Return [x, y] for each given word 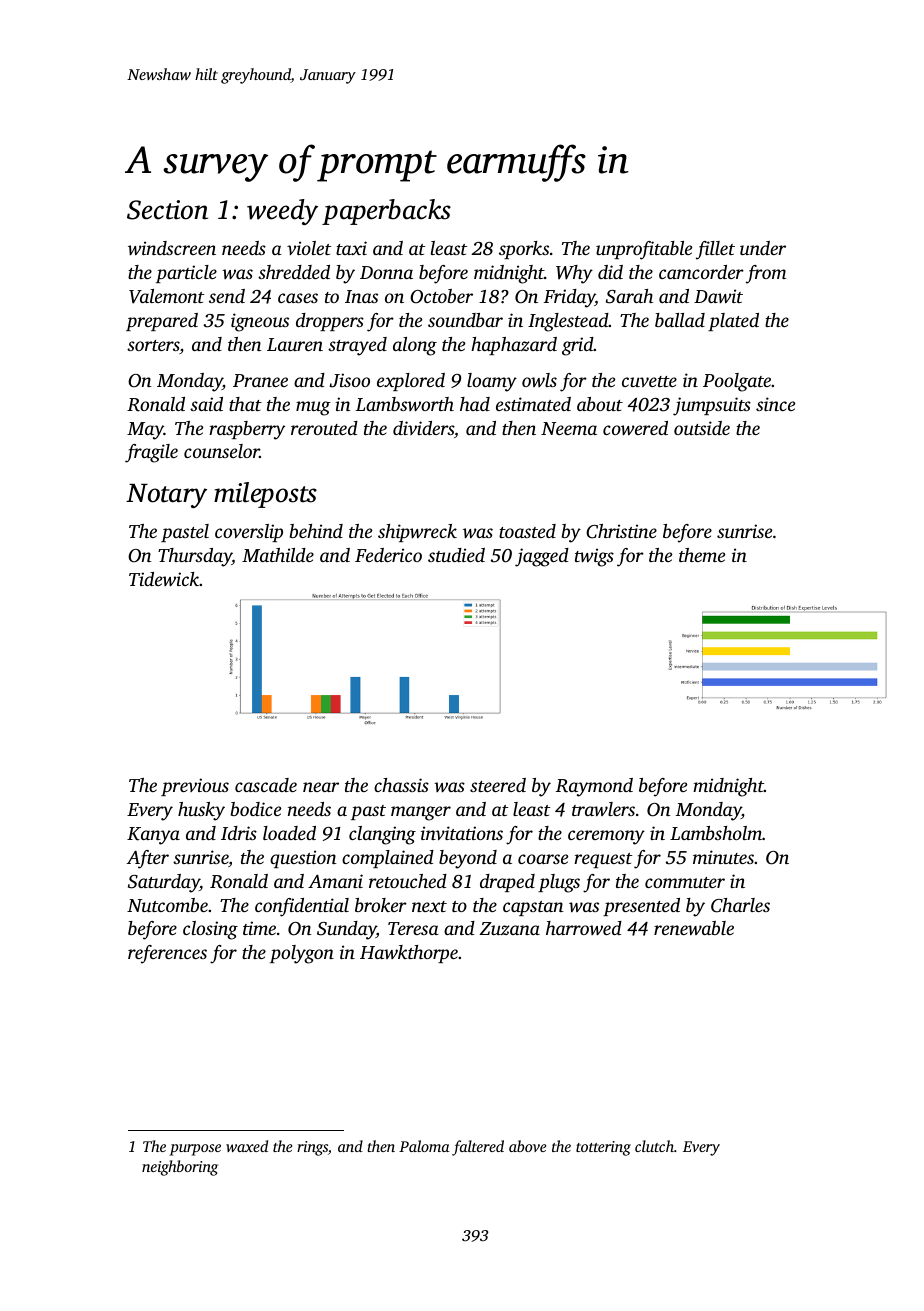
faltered [478, 1148]
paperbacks [386, 212]
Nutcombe [167, 905]
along [415, 346]
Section [167, 210]
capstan [533, 908]
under [763, 248]
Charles [740, 905]
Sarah [629, 296]
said [206, 404]
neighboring [180, 1168]
